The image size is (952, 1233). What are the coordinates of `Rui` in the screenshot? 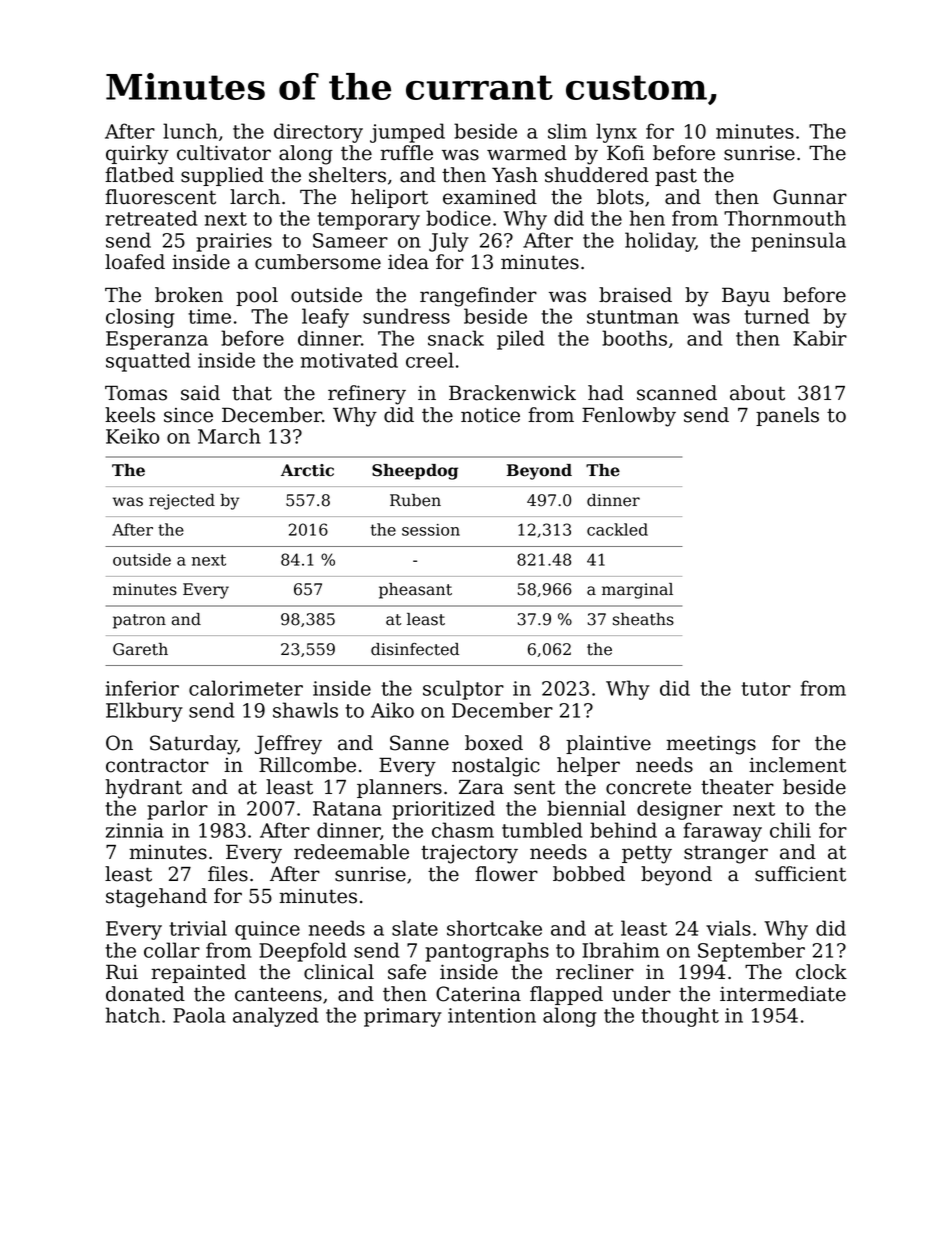 It's located at (122, 972).
